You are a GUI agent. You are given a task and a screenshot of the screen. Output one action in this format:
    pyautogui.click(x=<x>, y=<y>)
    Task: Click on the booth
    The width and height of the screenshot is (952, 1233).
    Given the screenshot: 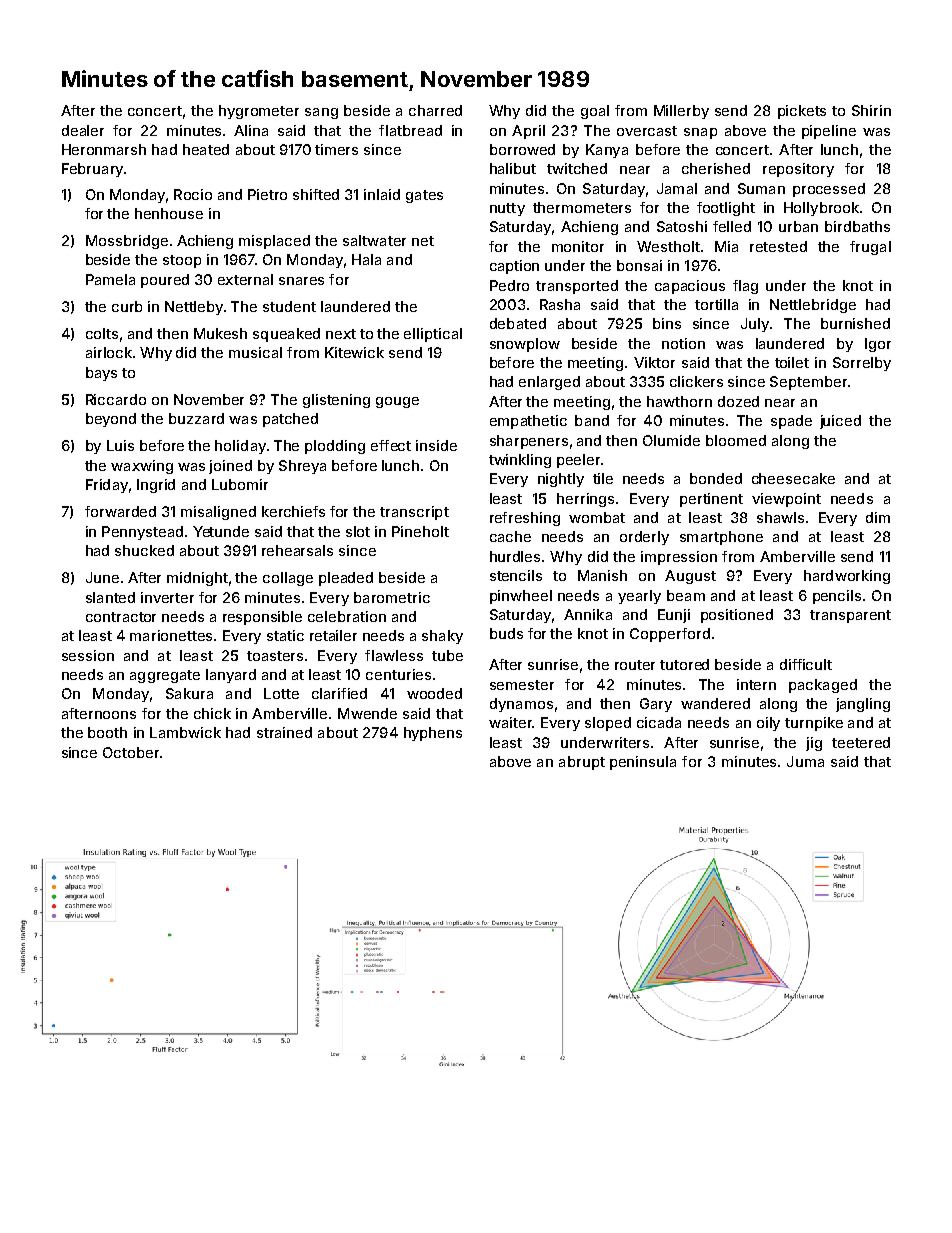 What is the action you would take?
    pyautogui.click(x=107, y=732)
